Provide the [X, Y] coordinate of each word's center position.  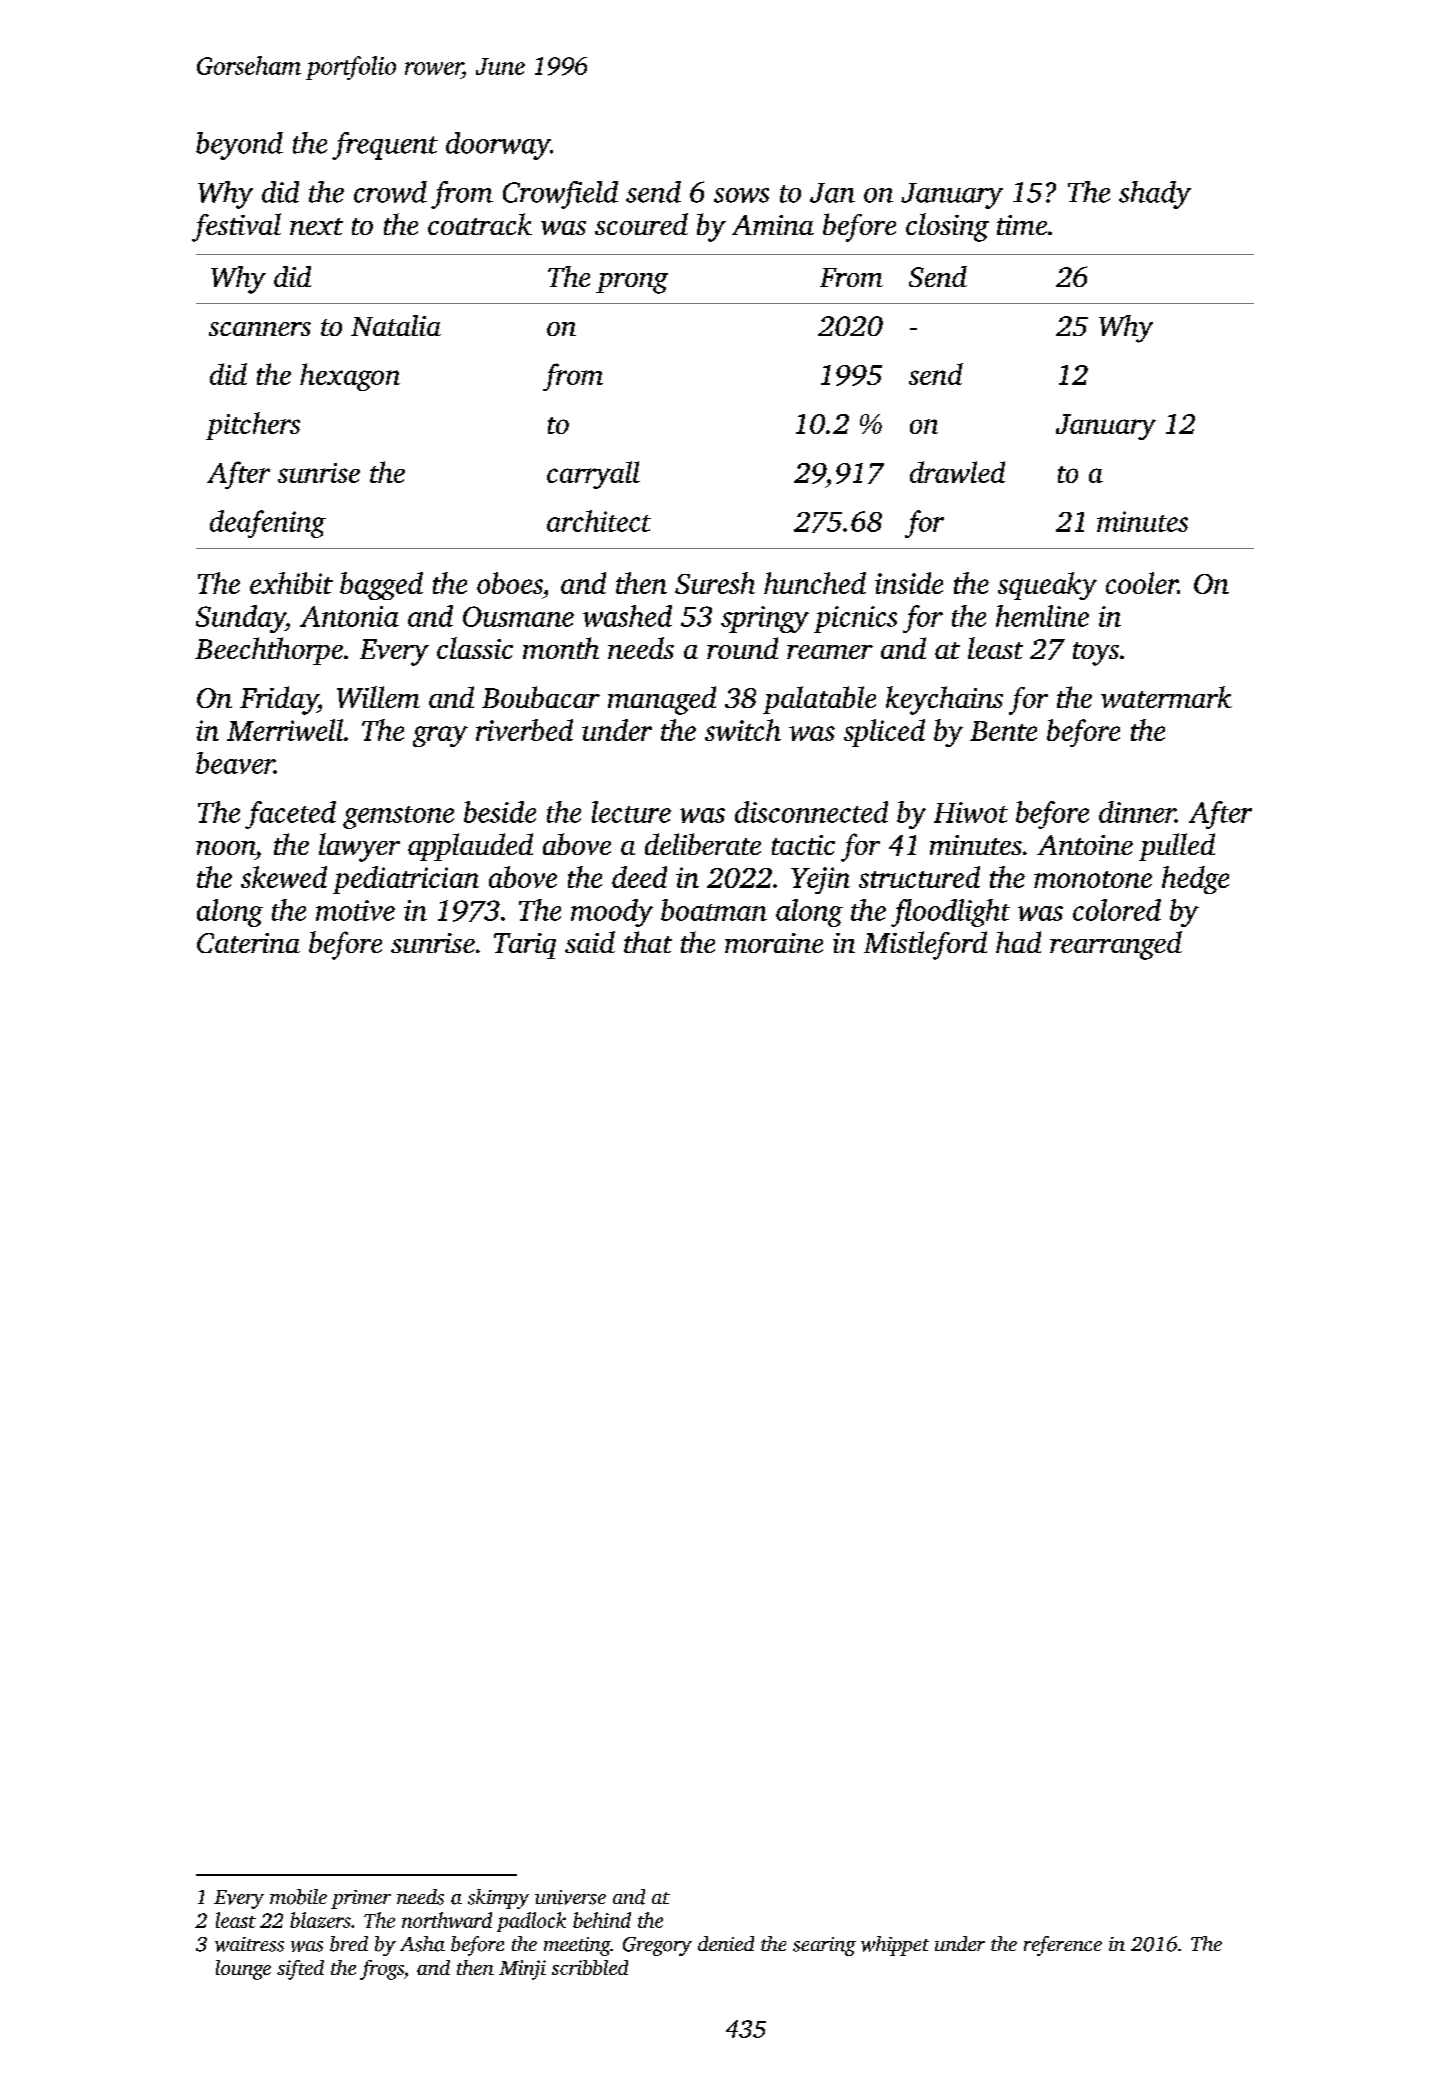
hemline [1042, 616]
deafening [268, 524]
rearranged [1116, 945]
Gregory [657, 1946]
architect [599, 521]
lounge [243, 1970]
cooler [1142, 583]
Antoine [1085, 845]
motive [355, 910]
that [648, 942]
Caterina [248, 943]
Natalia [396, 325]
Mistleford [925, 945]
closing [947, 227]
